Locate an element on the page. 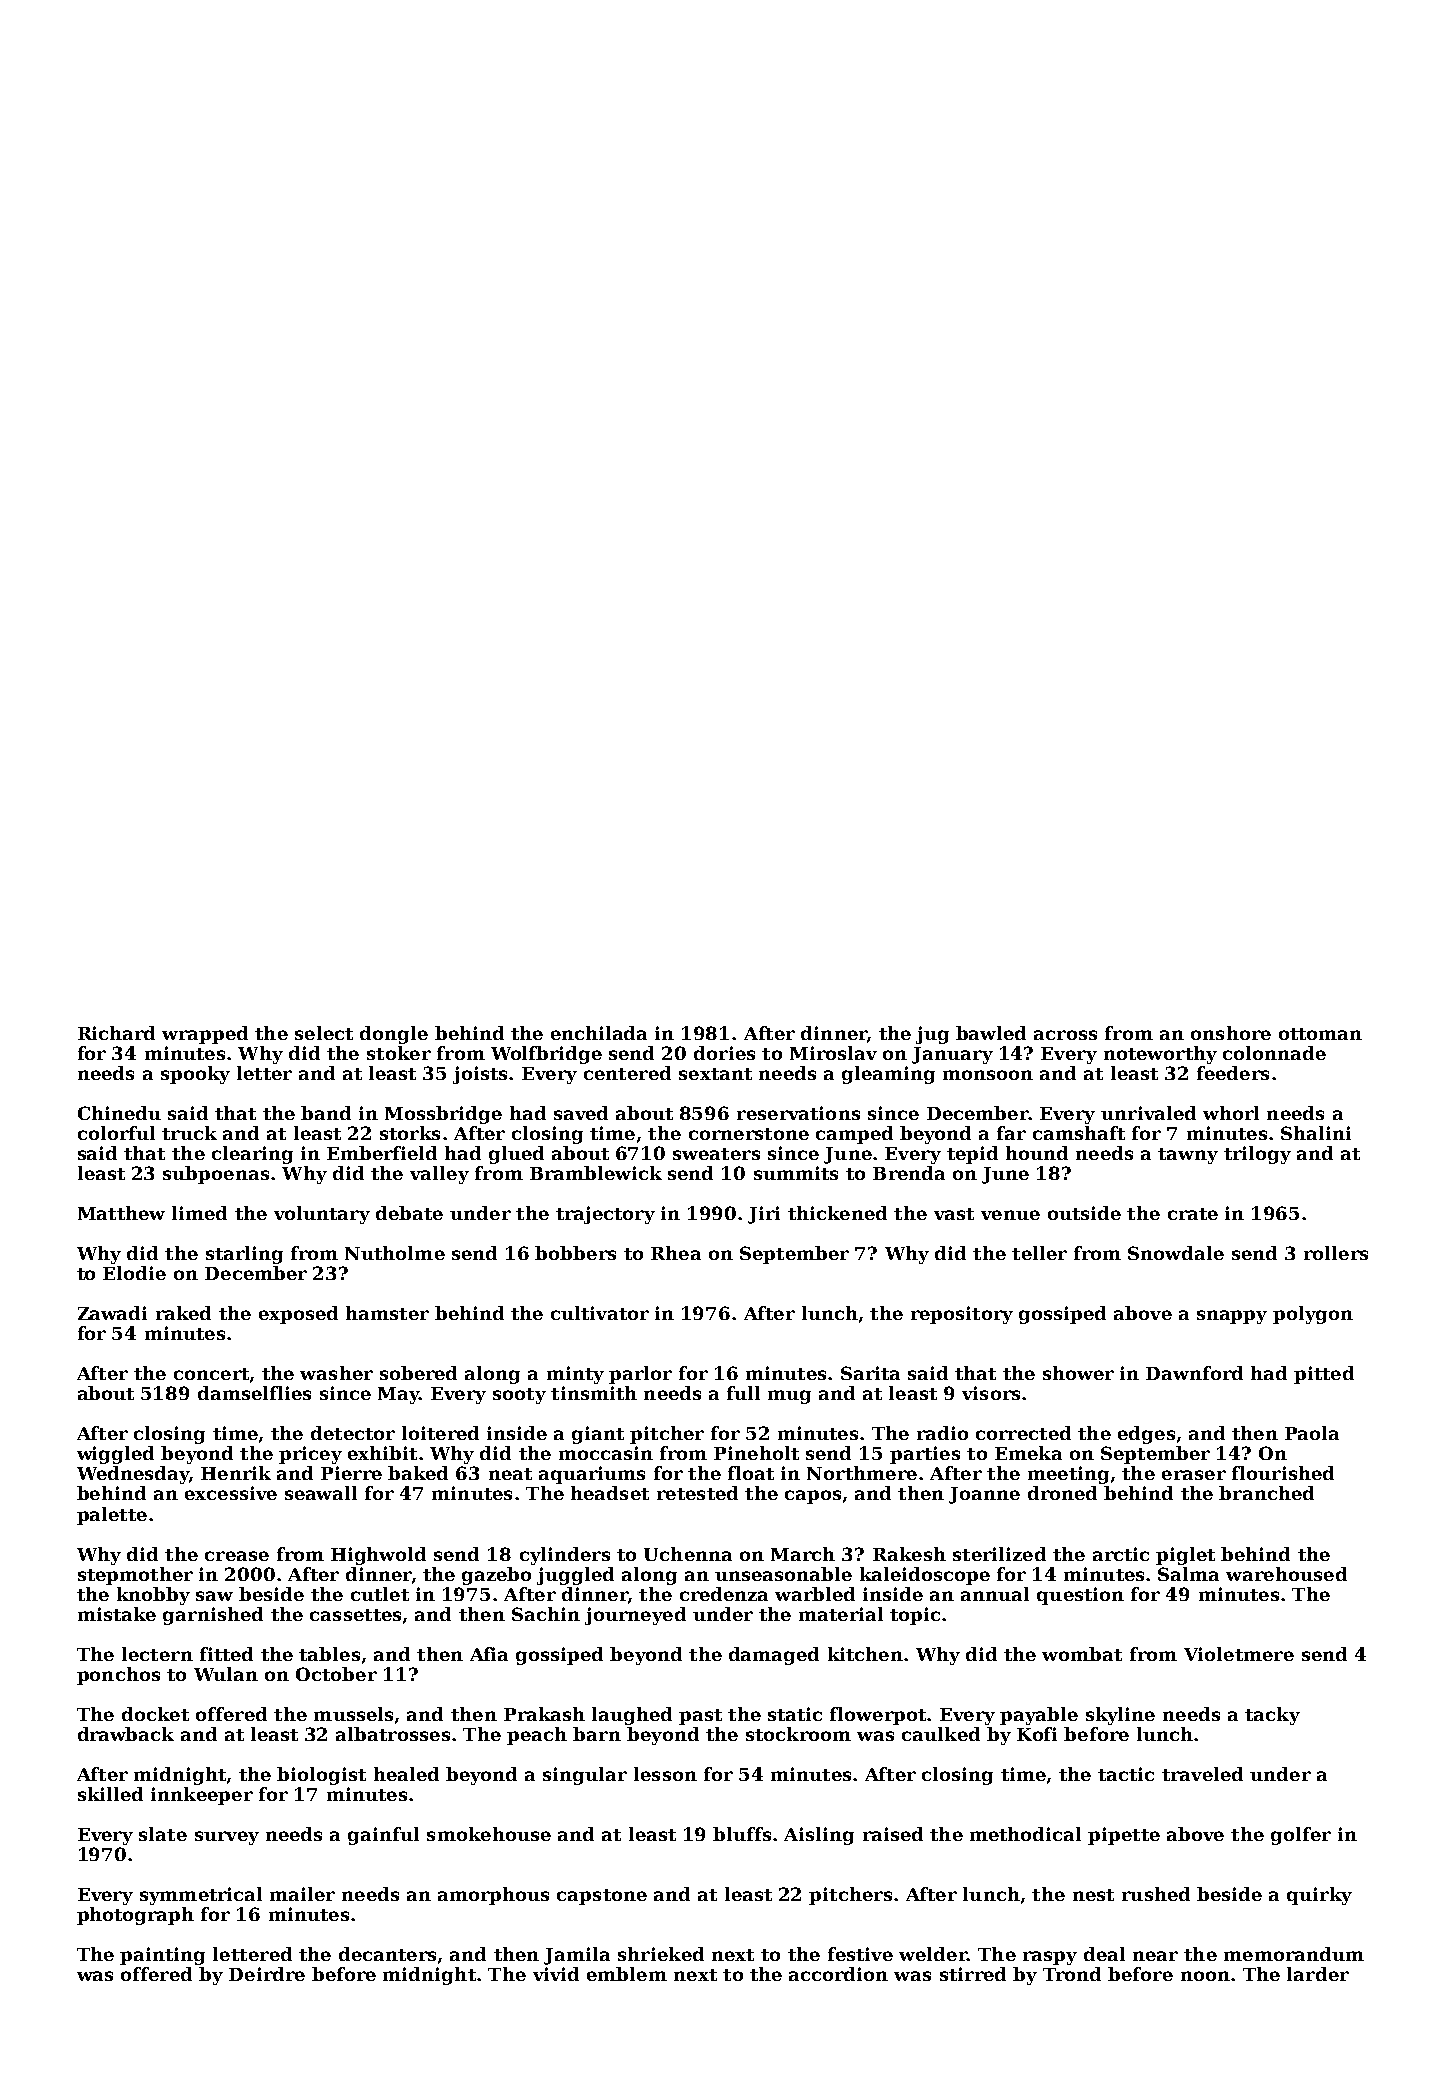 The height and width of the image is (2100, 1450). drawback is located at coordinates (126, 1734).
